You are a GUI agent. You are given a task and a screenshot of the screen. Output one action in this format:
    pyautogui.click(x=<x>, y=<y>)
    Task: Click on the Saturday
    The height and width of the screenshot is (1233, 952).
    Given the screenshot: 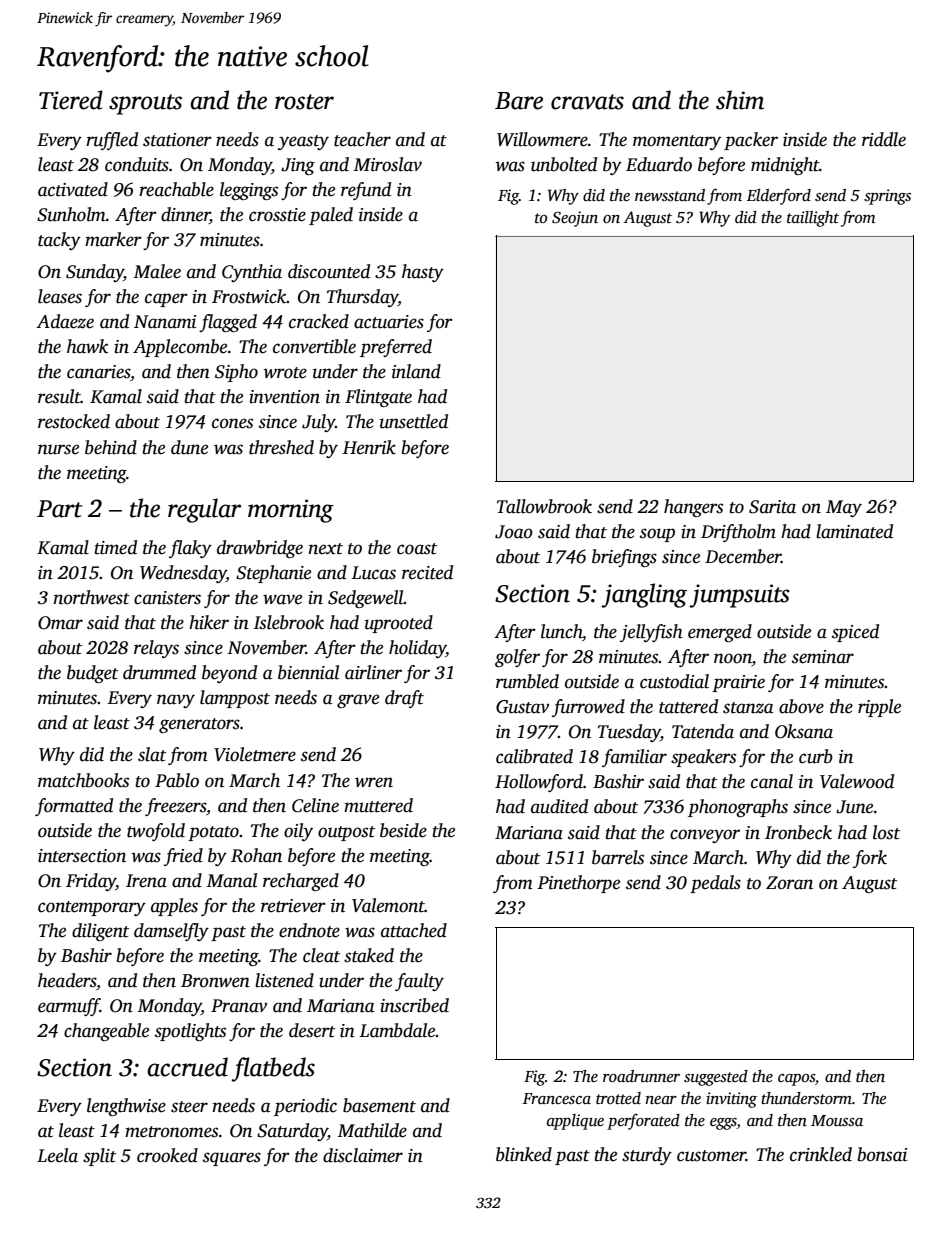 What is the action you would take?
    pyautogui.click(x=292, y=1132)
